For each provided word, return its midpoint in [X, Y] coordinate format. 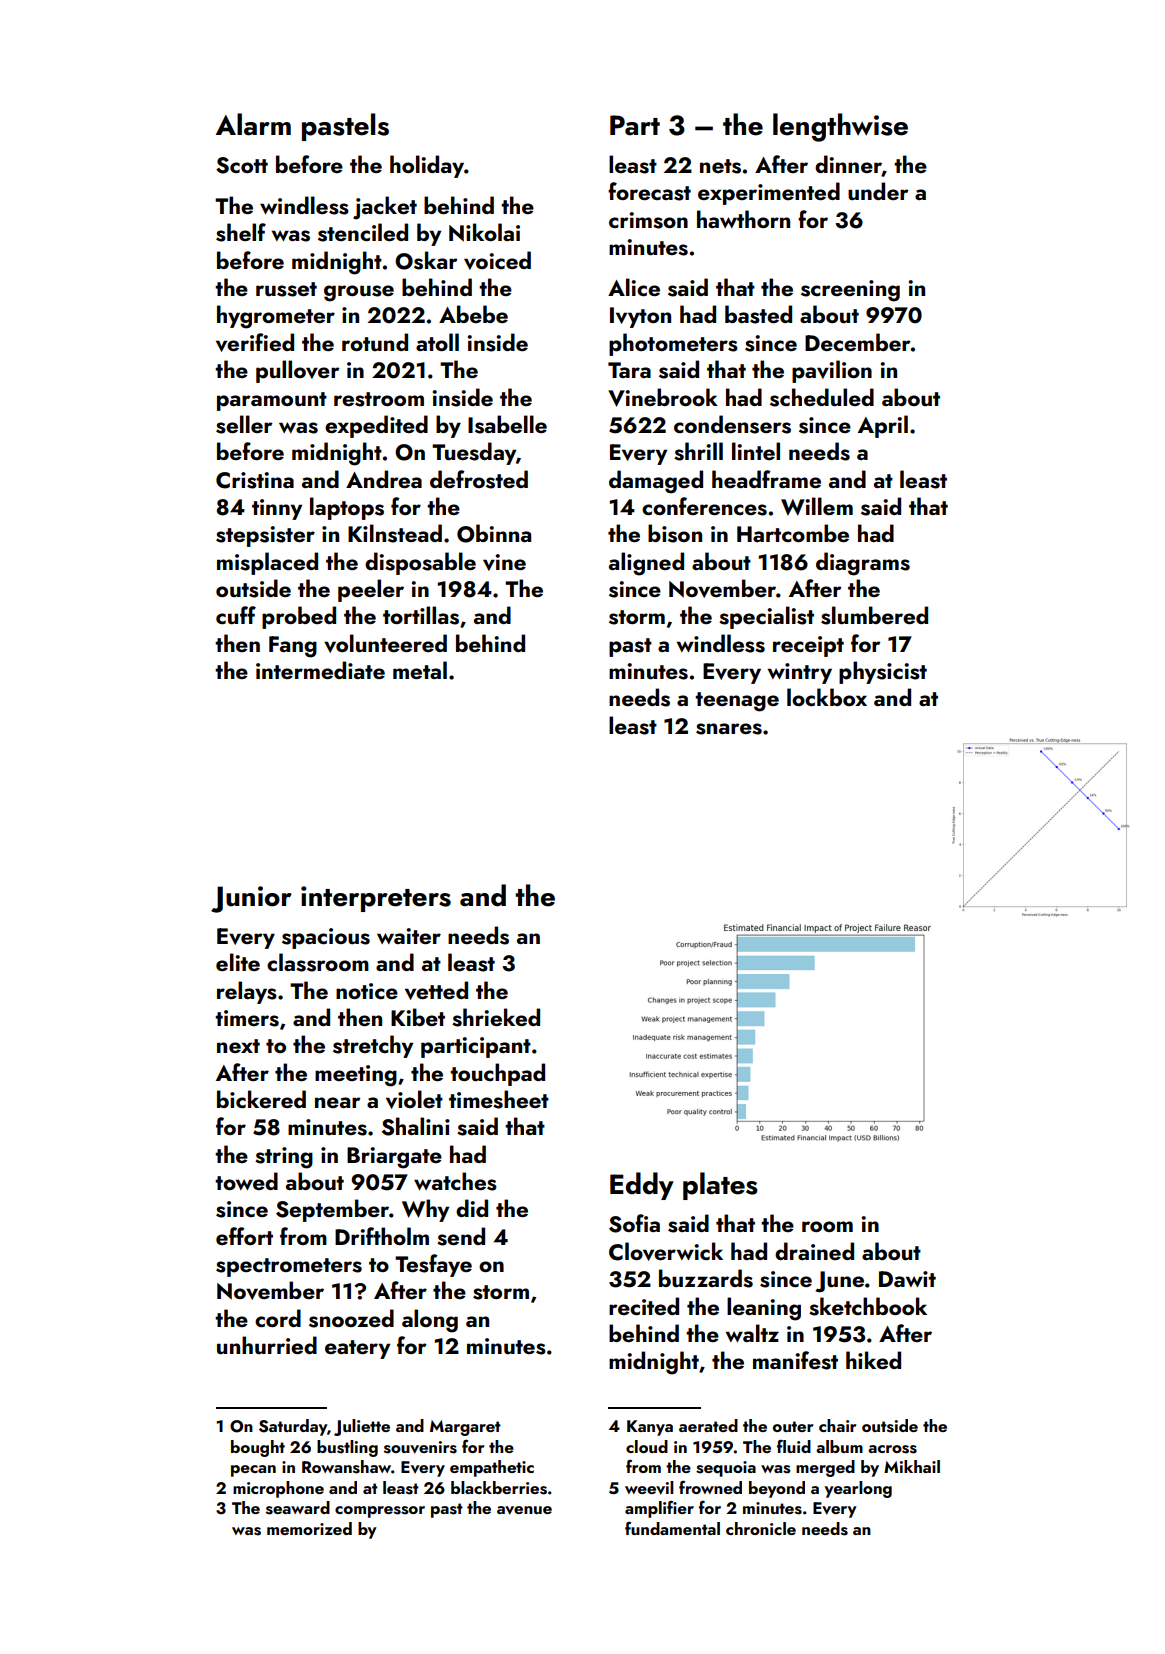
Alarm [253, 124]
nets [720, 166]
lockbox [827, 697]
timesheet [499, 1099]
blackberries [499, 1488]
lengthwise [840, 127]
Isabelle [507, 424]
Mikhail [912, 1466]
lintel [756, 451]
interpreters [376, 899]
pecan [253, 1471]
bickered [261, 1099]
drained [814, 1251]
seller [244, 424]
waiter [409, 936]
